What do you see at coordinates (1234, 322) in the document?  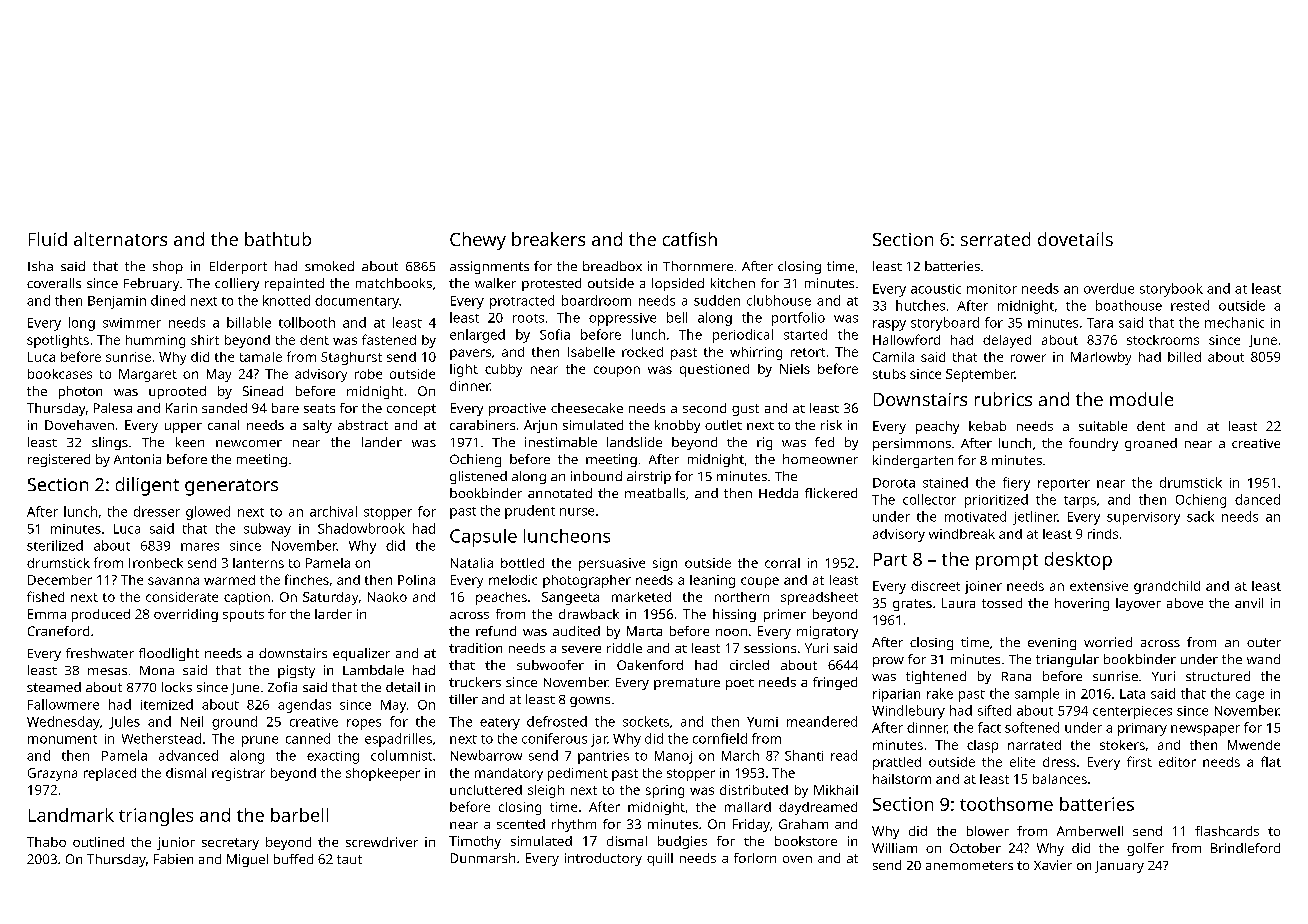 I see `mechanic` at bounding box center [1234, 322].
